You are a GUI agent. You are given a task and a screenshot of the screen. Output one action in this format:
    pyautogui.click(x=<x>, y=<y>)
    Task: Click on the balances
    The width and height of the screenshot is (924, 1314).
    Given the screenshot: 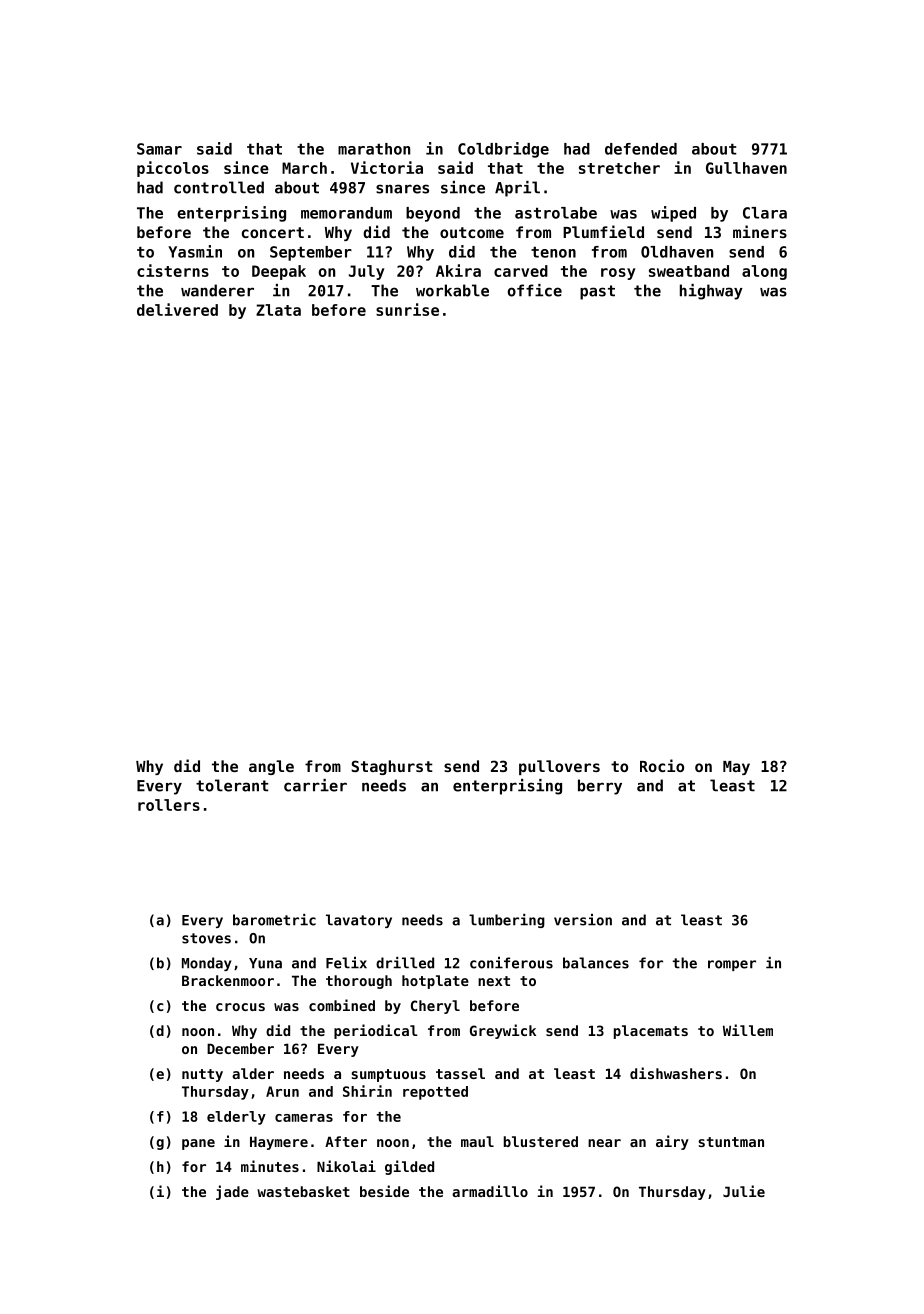 What is the action you would take?
    pyautogui.click(x=596, y=963)
